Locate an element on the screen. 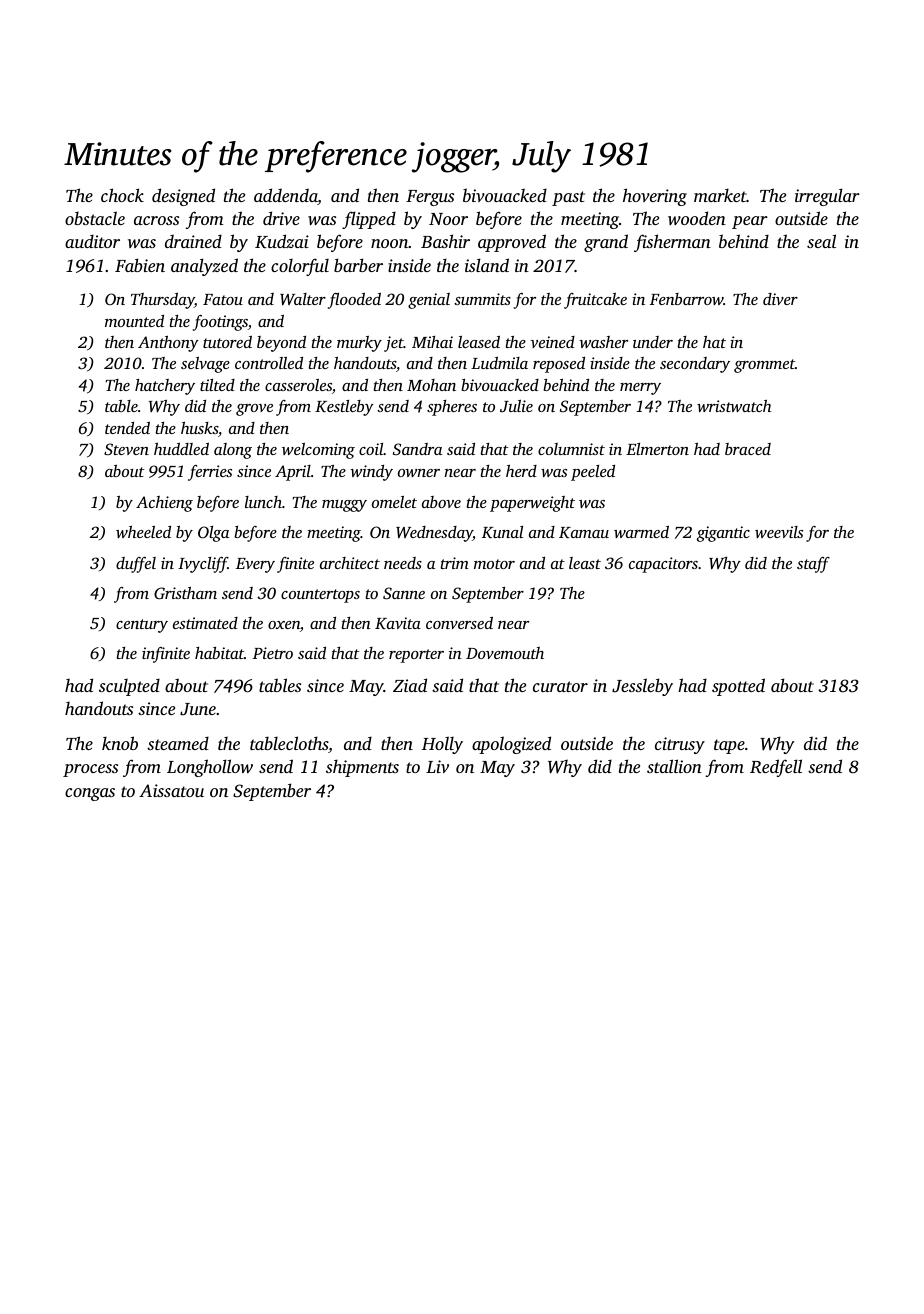 The image size is (924, 1314). countertops is located at coordinates (320, 596).
